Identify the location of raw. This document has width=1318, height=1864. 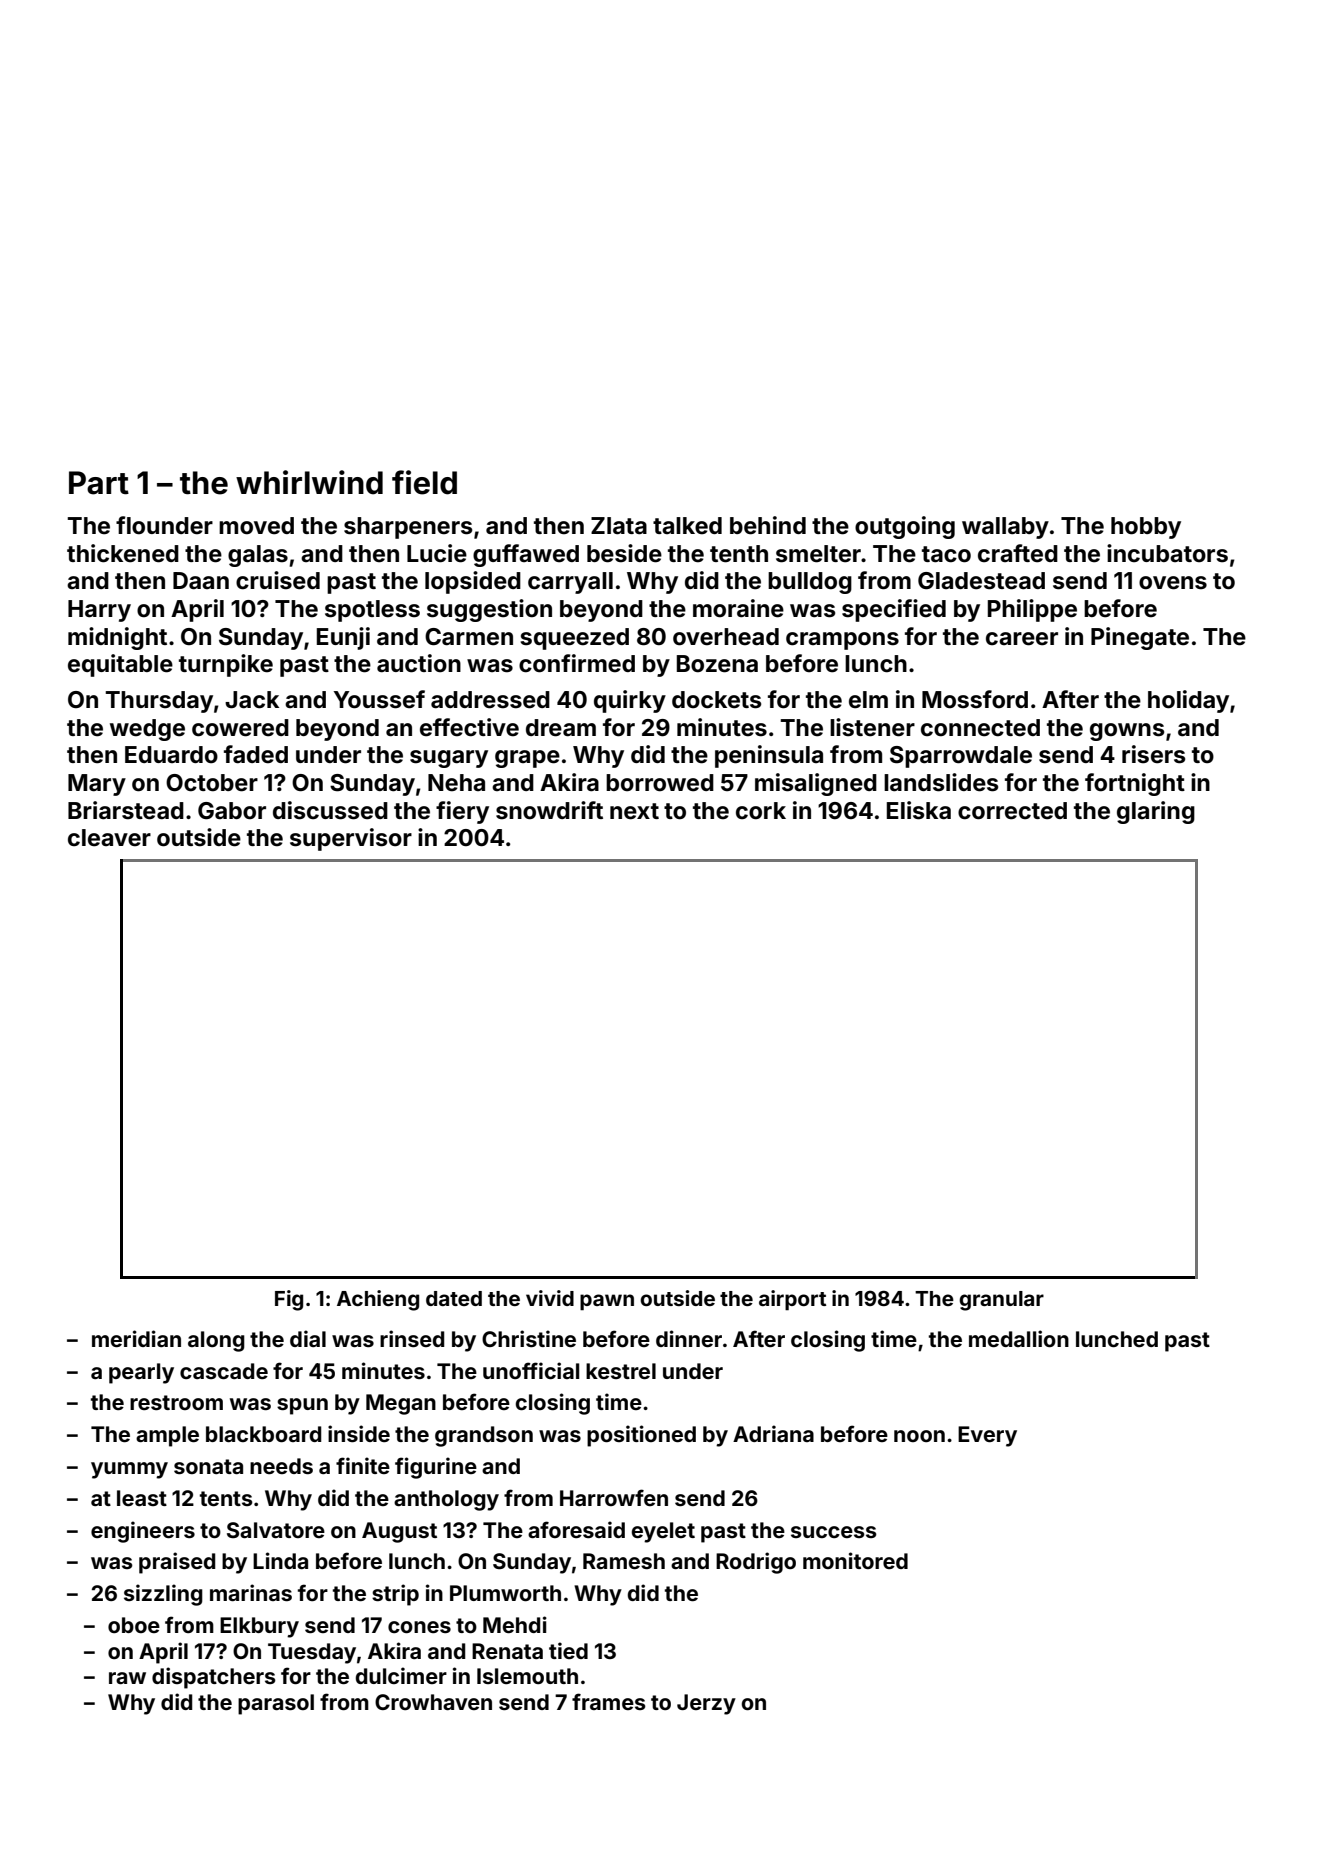
(127, 1678).
